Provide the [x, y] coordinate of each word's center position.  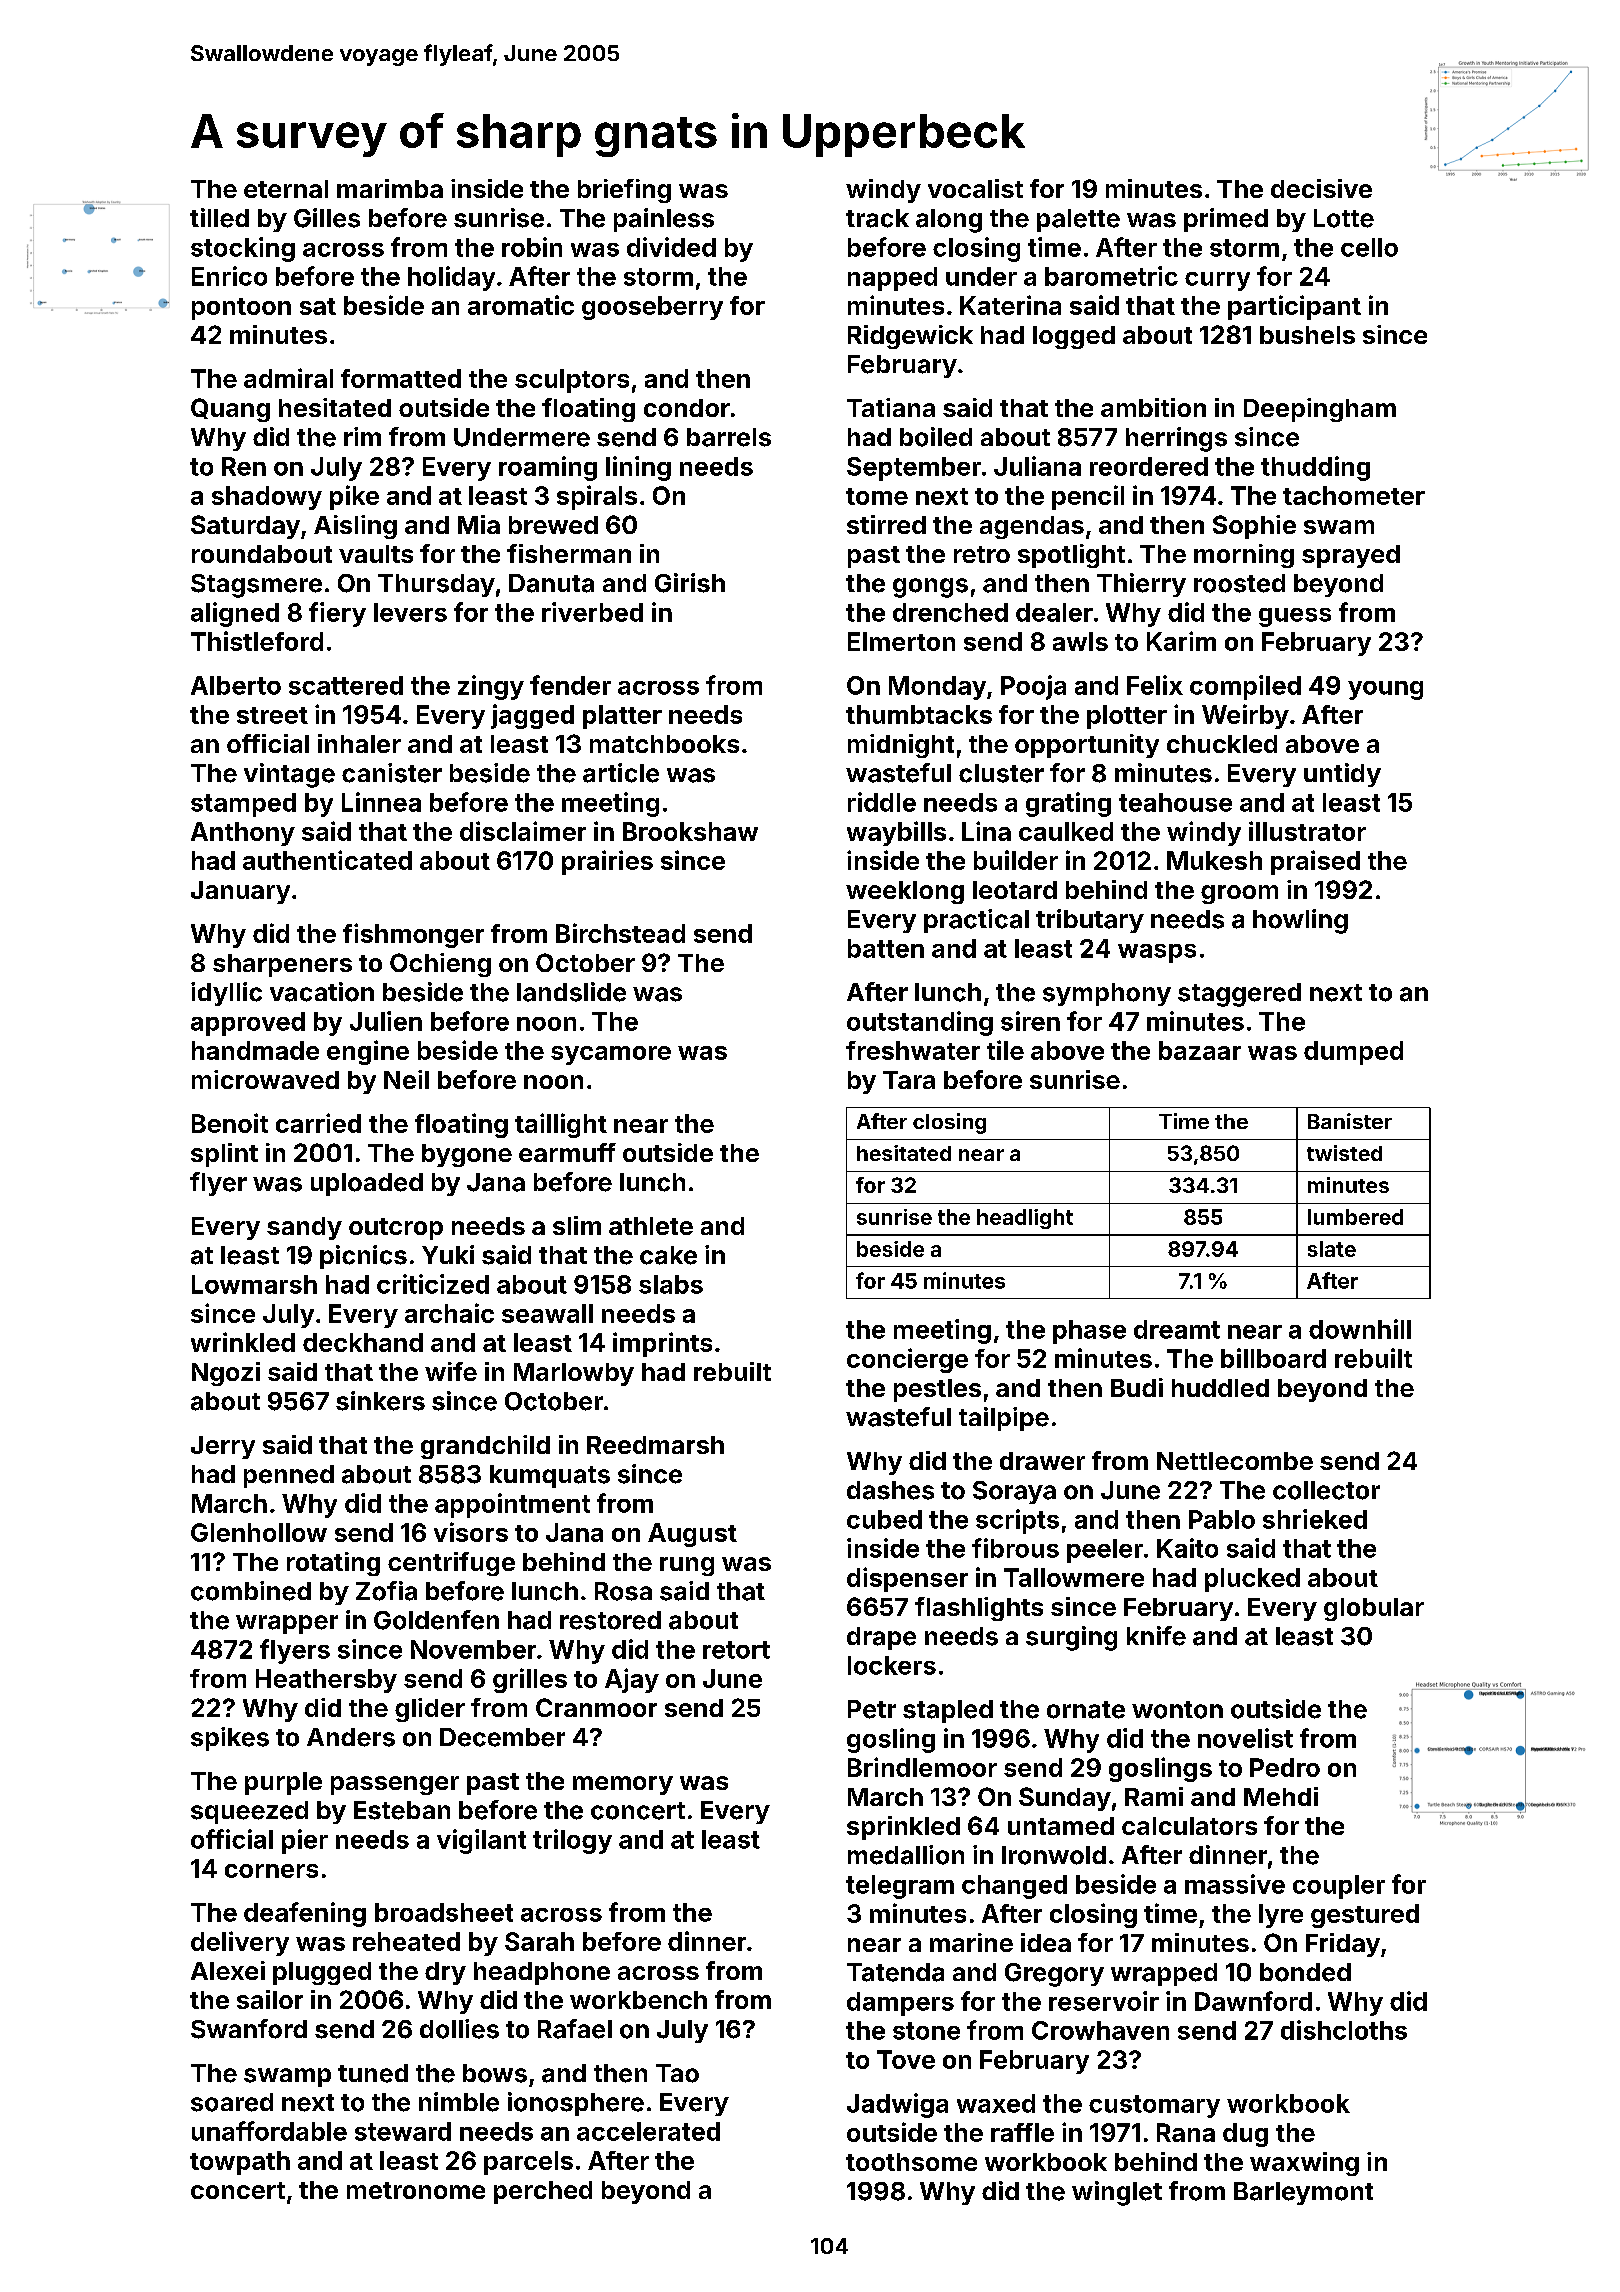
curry [1217, 281]
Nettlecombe [1235, 1461]
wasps [1157, 953]
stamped [243, 805]
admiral [288, 378]
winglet [1117, 2193]
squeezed [249, 1812]
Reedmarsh [655, 1445]
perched [543, 2192]
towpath [240, 2163]
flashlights [979, 1609]
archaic [449, 1313]
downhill [1360, 1329]
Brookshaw [690, 831]
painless [664, 220]
